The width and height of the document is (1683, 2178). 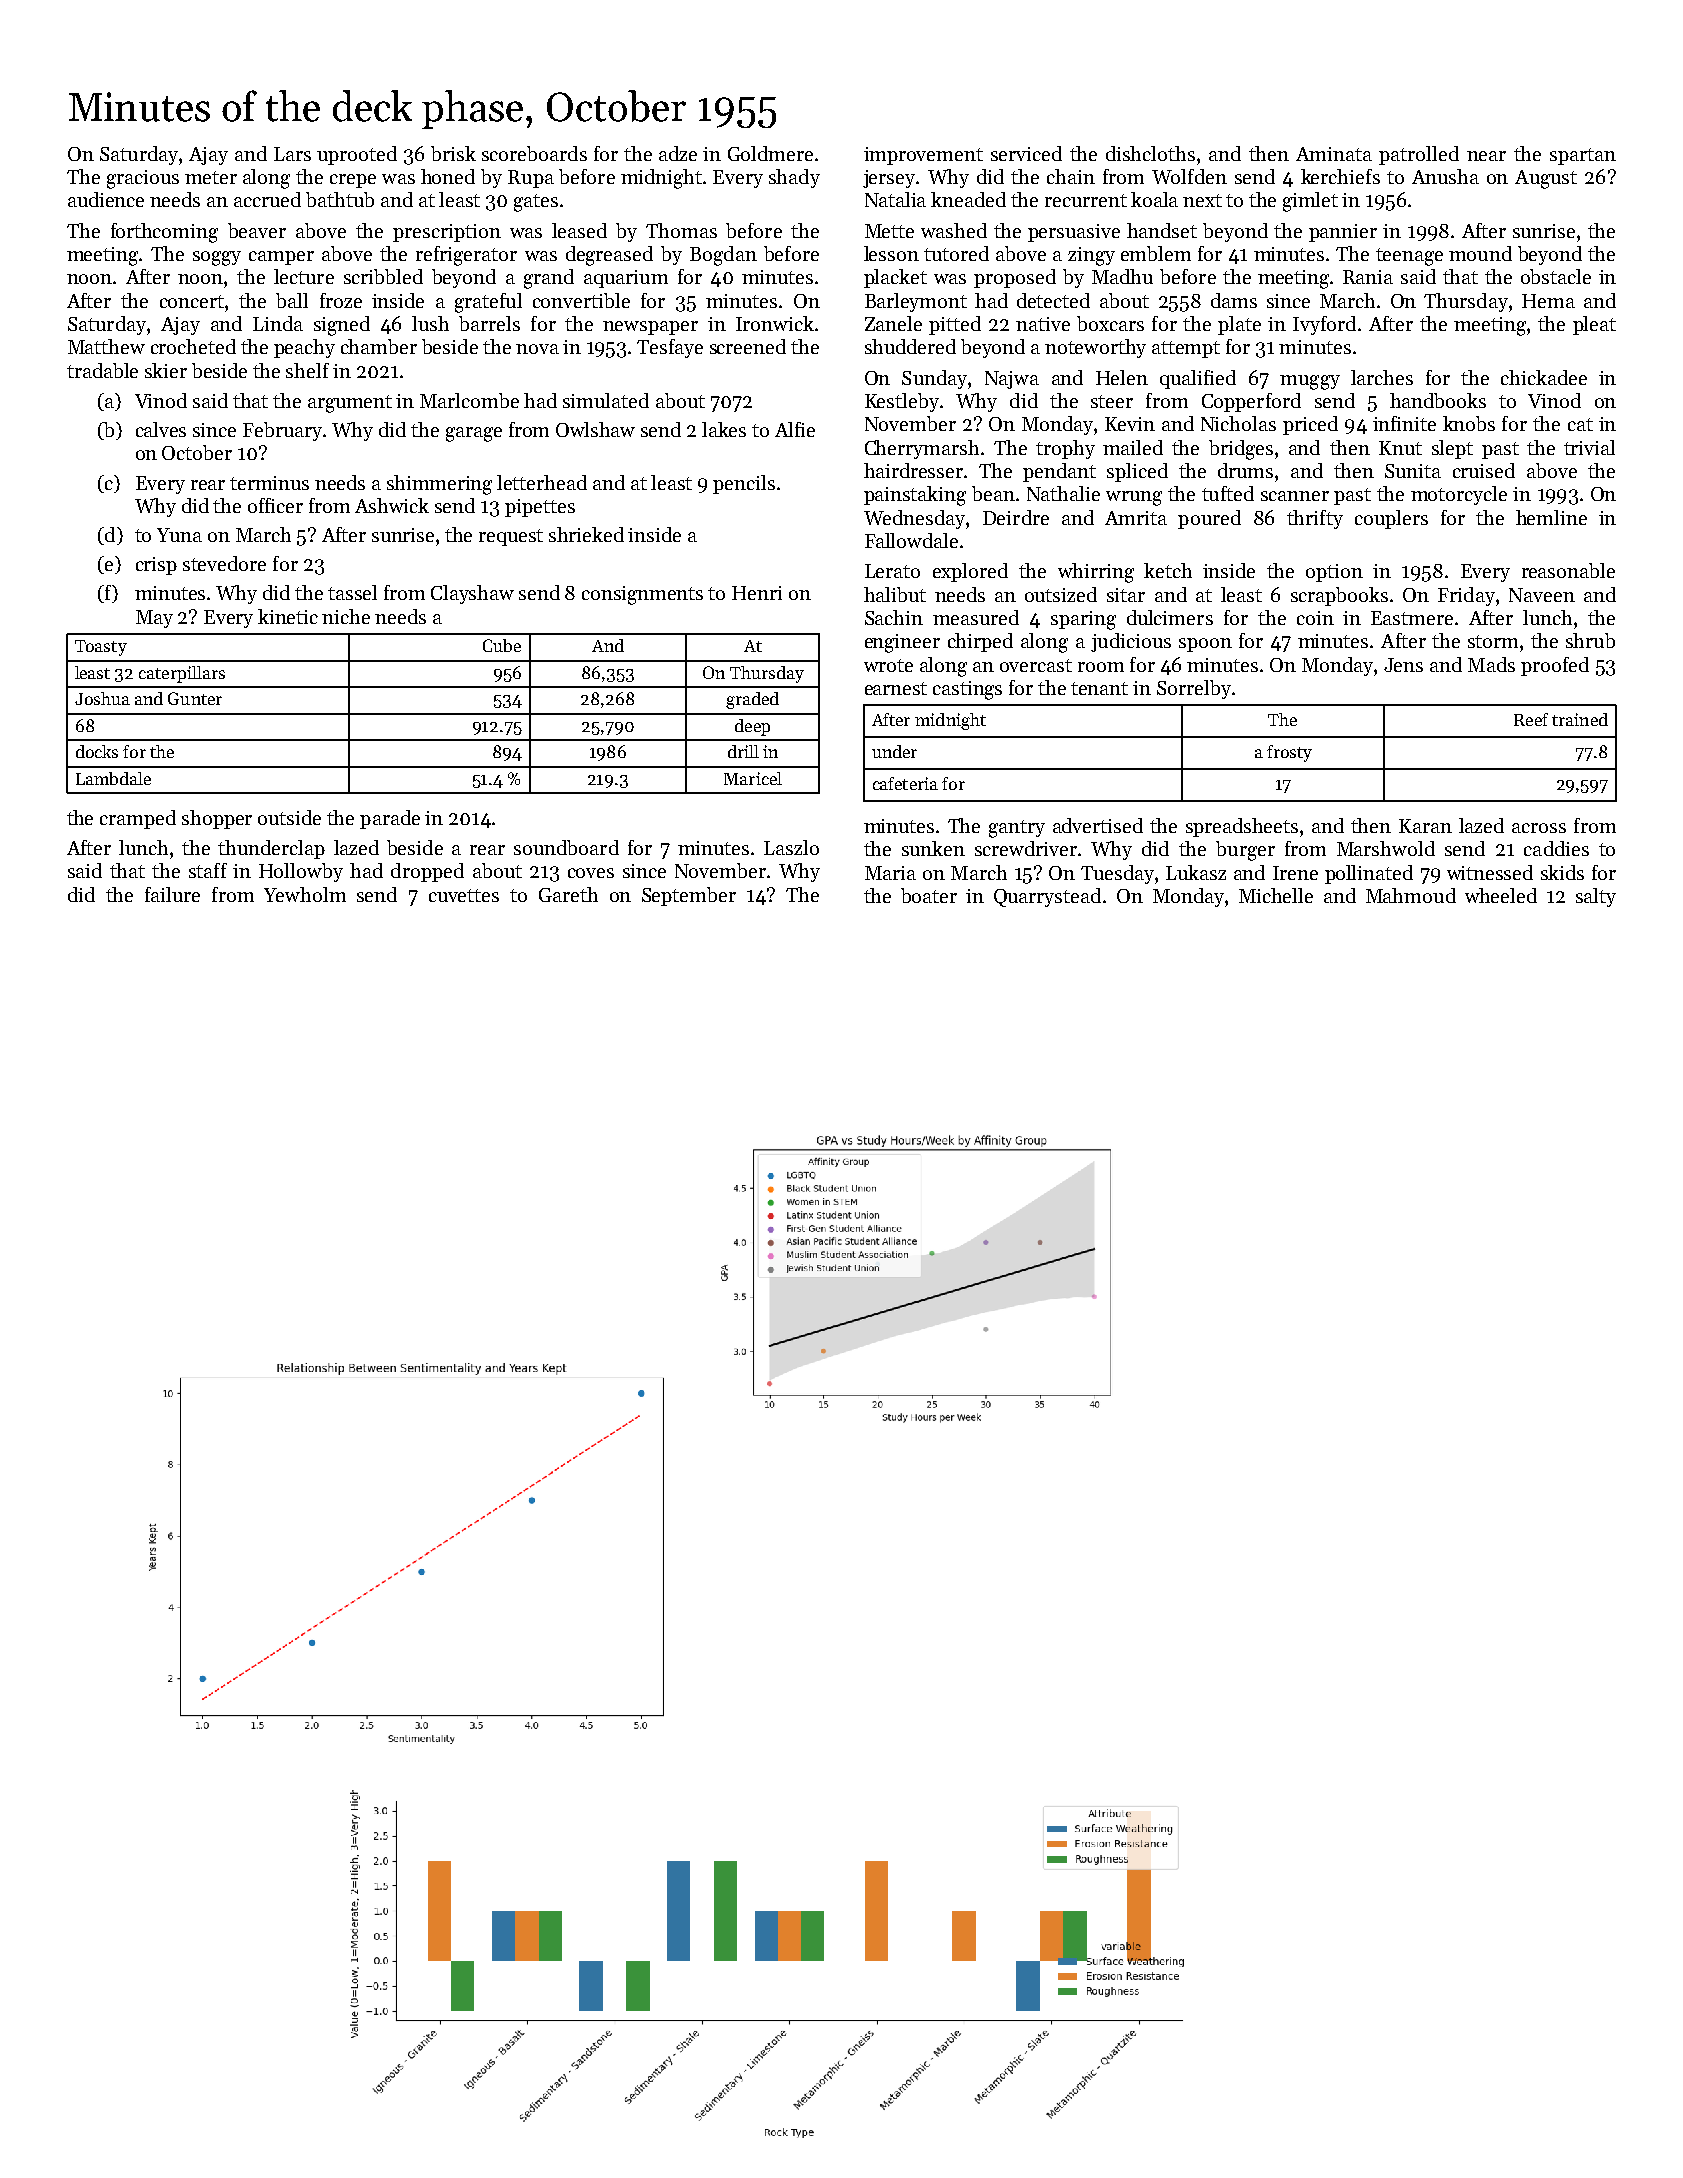 I want to click on patrolled, so click(x=1419, y=155).
